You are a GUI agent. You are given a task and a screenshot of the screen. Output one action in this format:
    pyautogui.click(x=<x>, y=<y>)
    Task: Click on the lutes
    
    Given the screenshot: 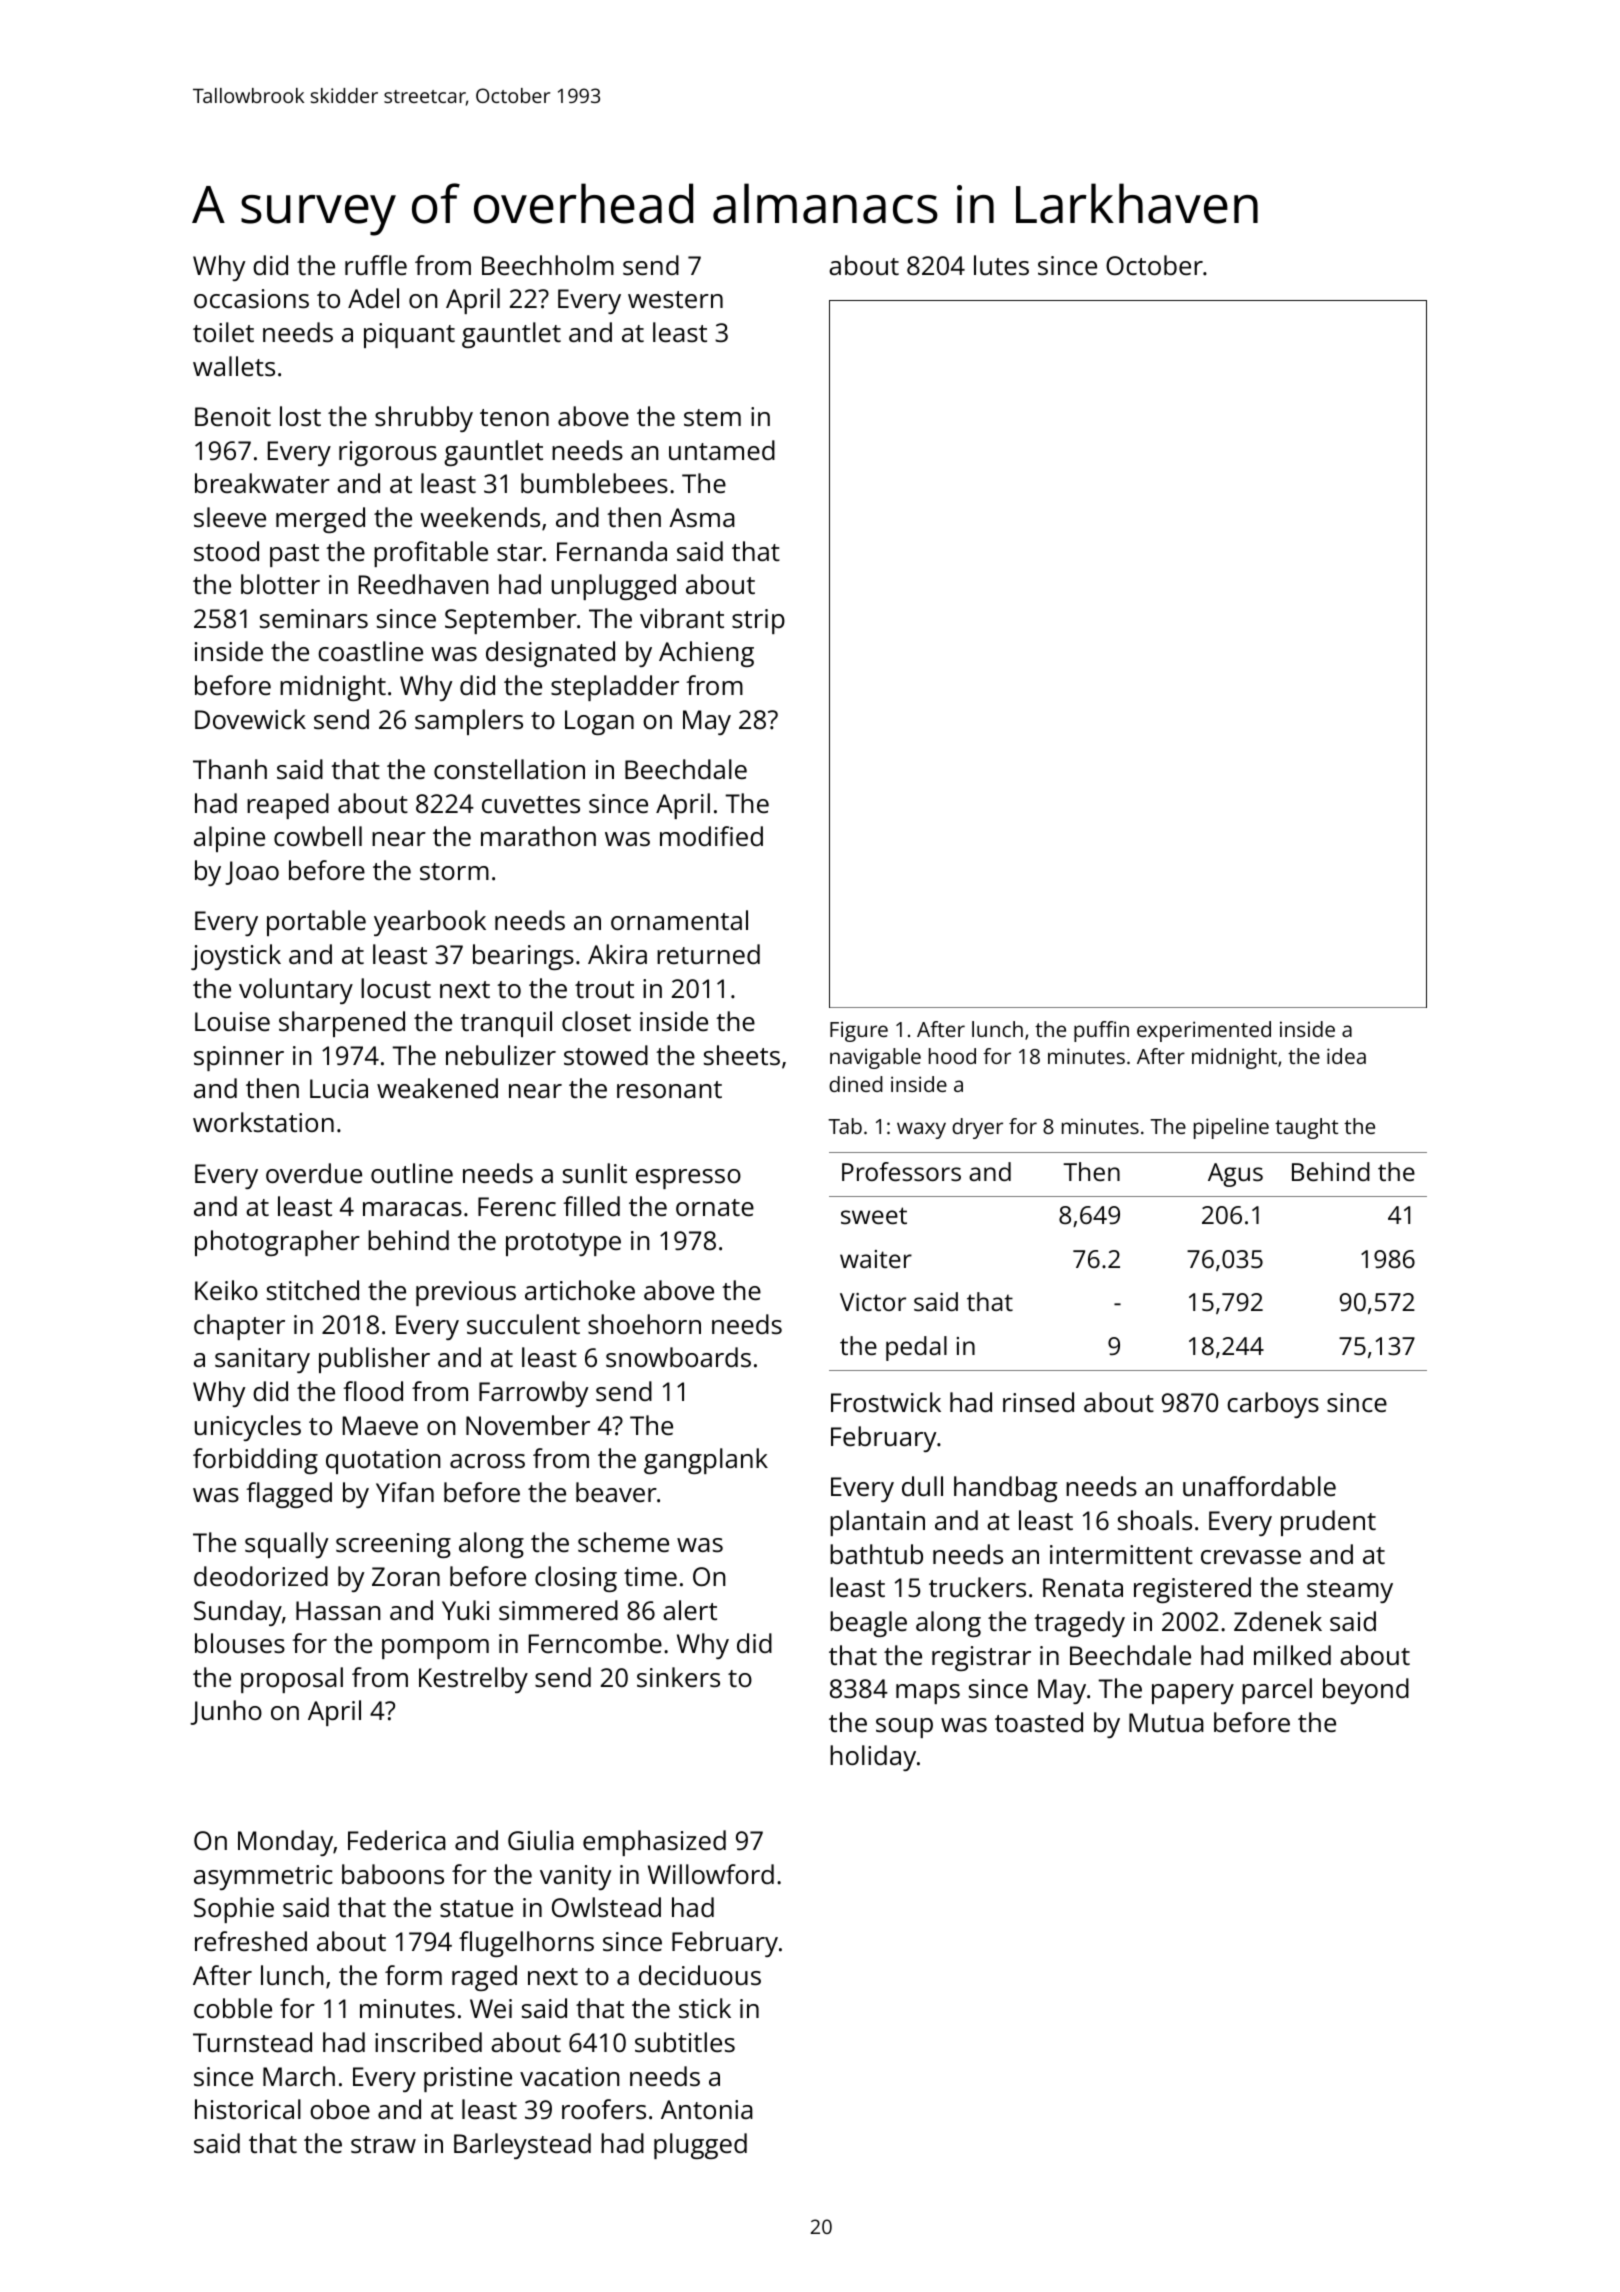 What is the action you would take?
    pyautogui.click(x=1001, y=265)
